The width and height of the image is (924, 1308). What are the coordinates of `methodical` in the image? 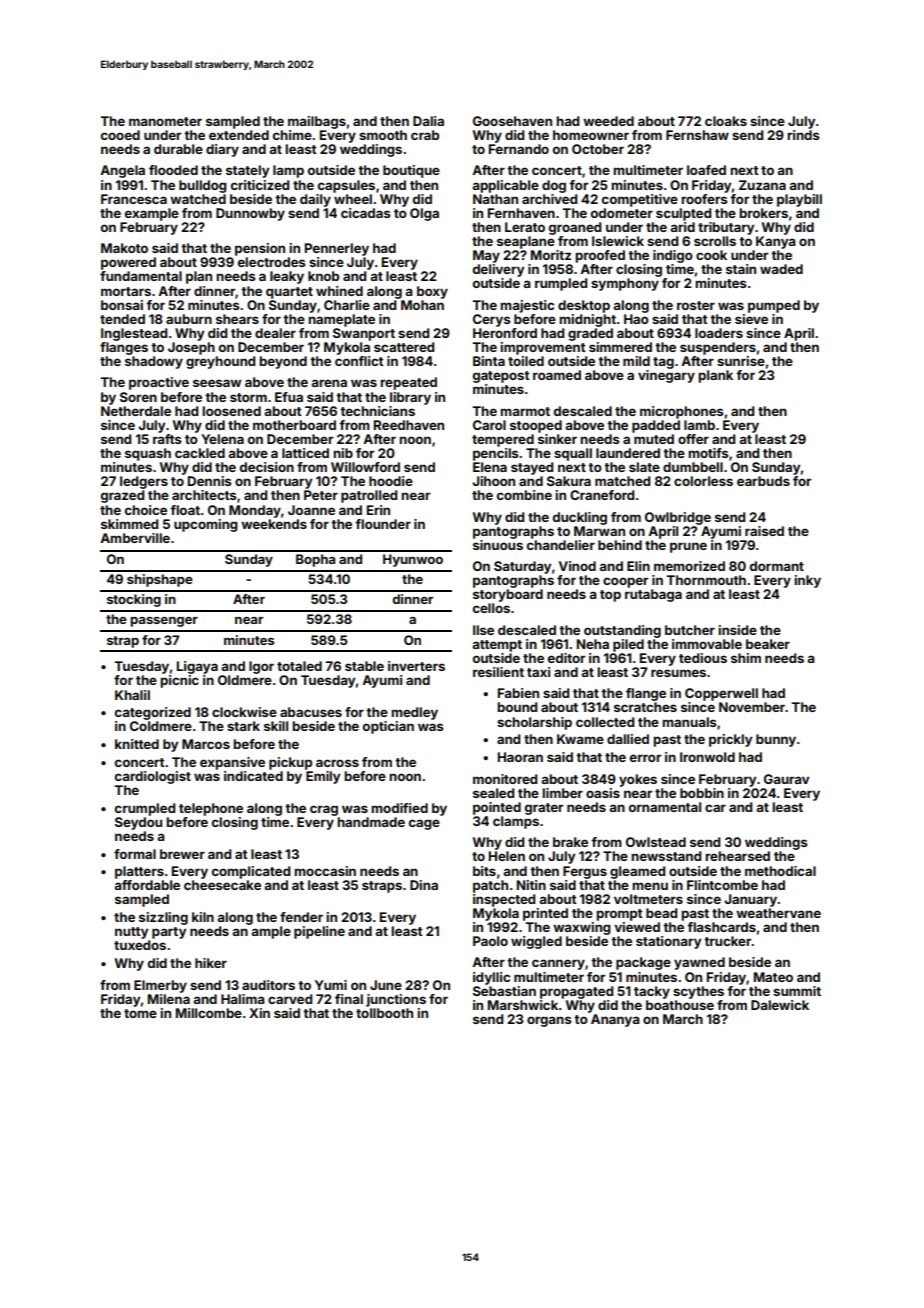 It's located at (780, 871).
